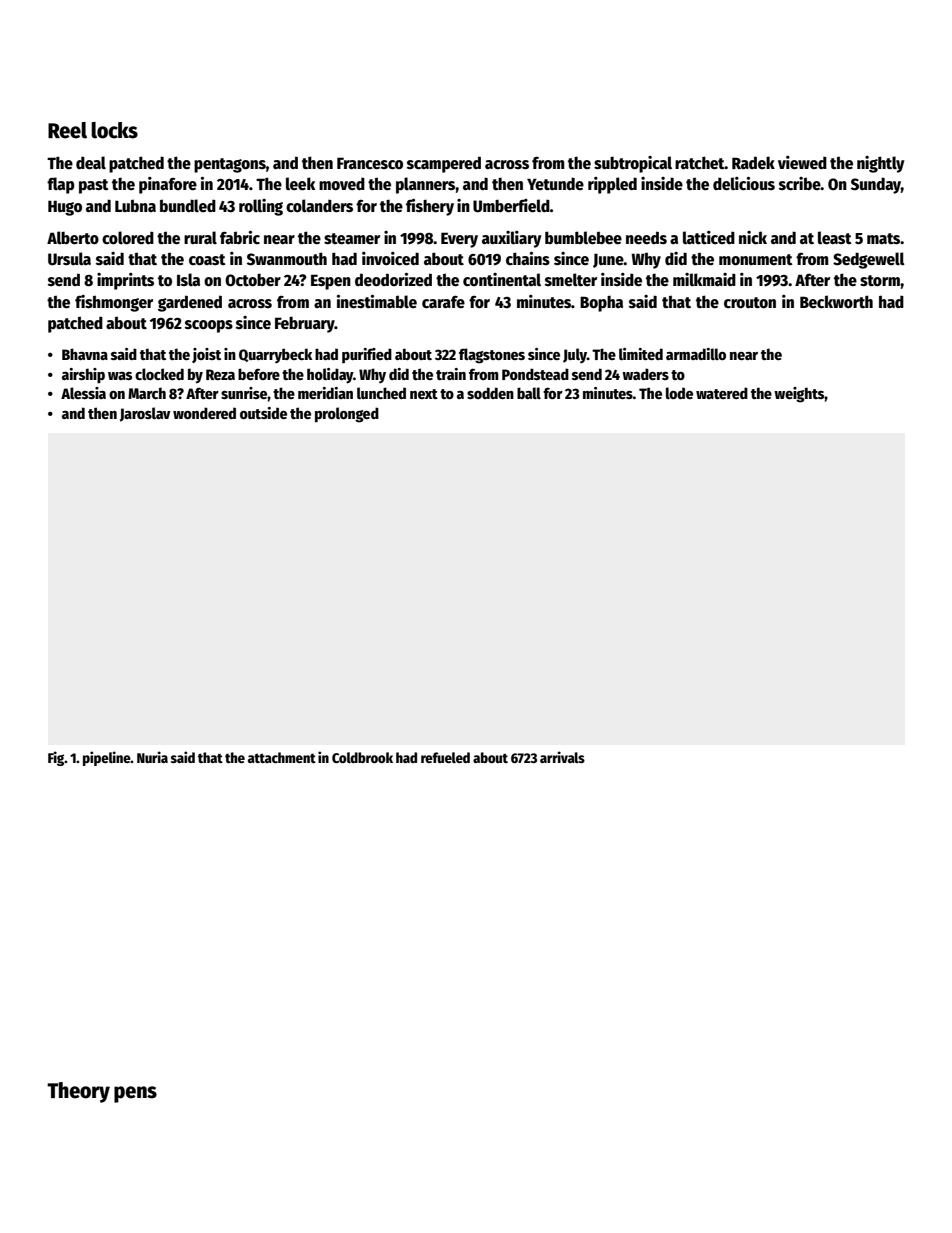 The width and height of the screenshot is (952, 1233). I want to click on lode, so click(679, 393).
